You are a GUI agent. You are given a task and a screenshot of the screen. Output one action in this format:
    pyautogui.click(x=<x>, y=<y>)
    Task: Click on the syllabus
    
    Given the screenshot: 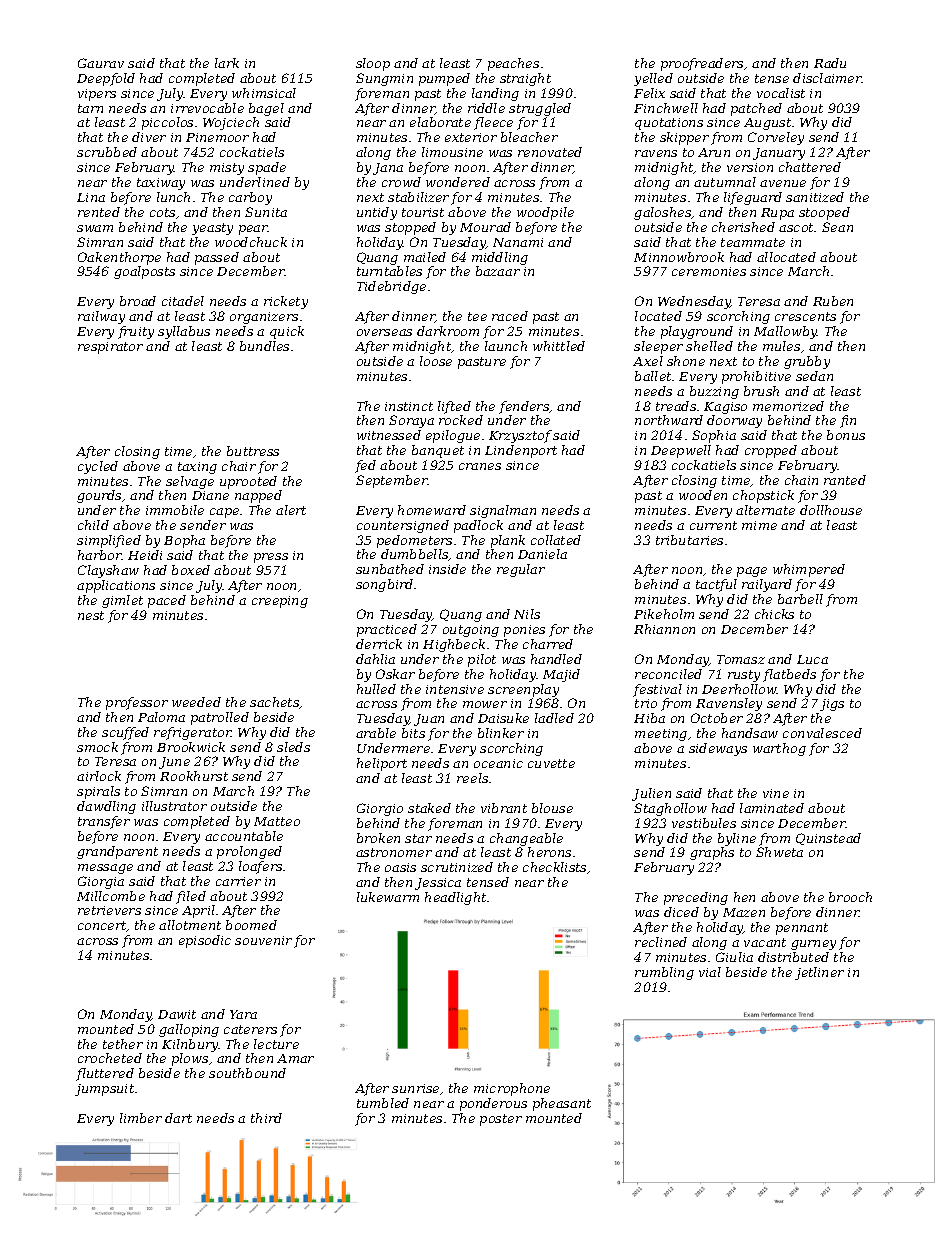 What is the action you would take?
    pyautogui.click(x=184, y=332)
